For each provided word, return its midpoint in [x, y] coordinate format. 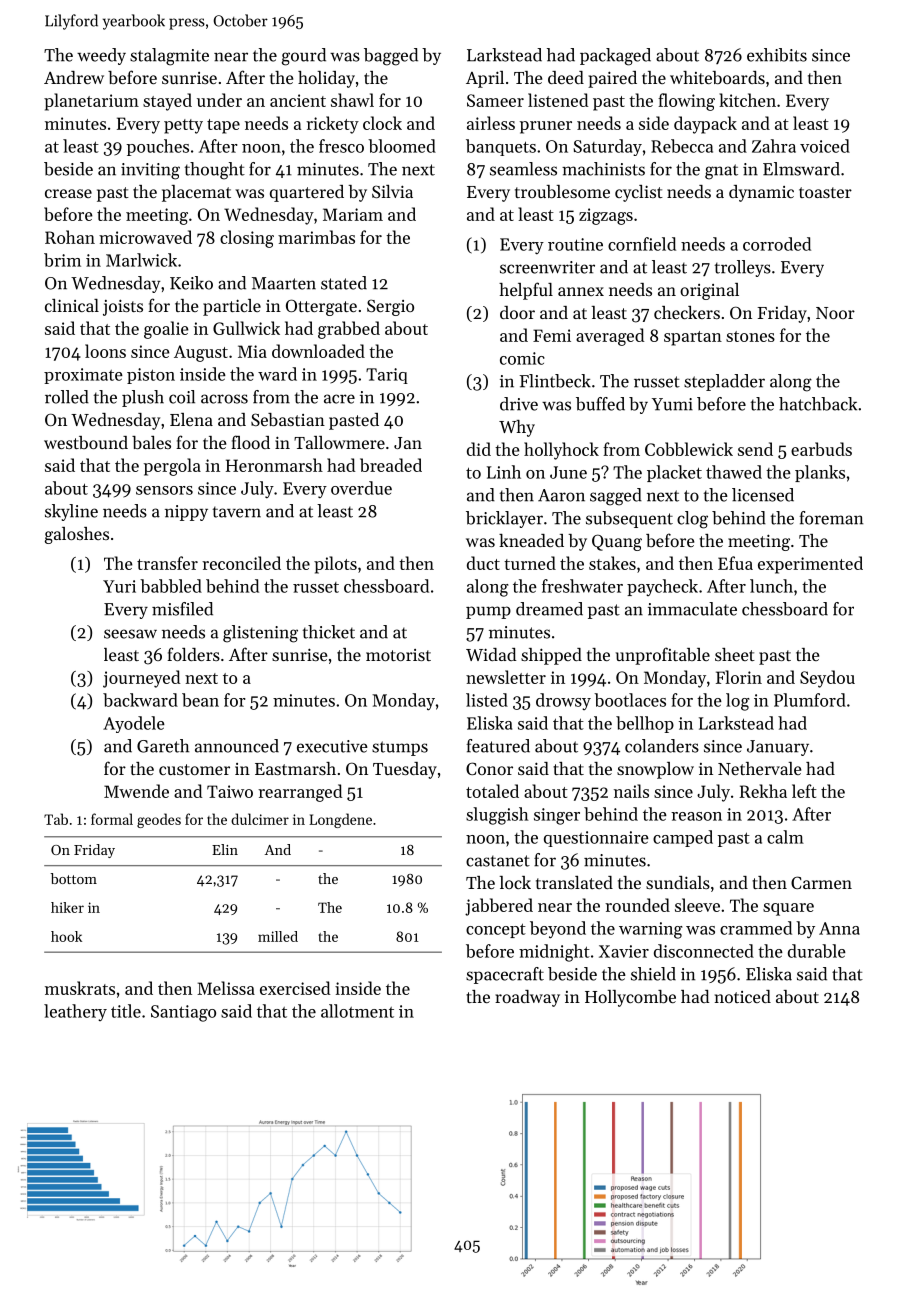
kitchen [747, 100]
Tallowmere [339, 442]
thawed [734, 472]
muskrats [80, 988]
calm [785, 837]
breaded [391, 465]
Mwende [136, 791]
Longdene [340, 820]
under [219, 100]
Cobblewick [689, 449]
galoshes [77, 535]
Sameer [495, 100]
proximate [83, 376]
